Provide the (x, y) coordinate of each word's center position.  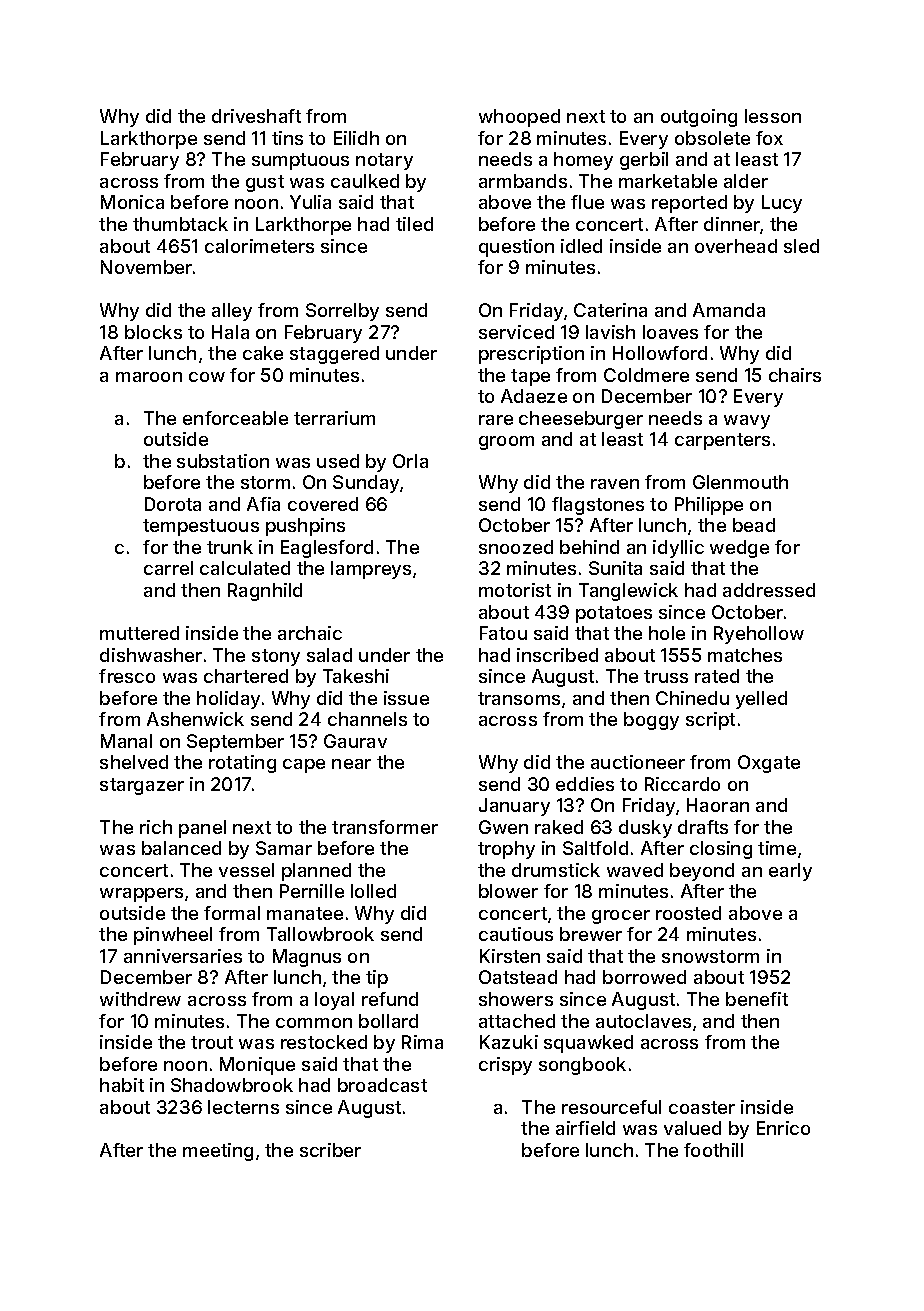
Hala (230, 332)
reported (689, 204)
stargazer (142, 786)
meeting (218, 1152)
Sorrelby (342, 312)
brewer (591, 934)
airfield (585, 1128)
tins (287, 138)
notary (384, 161)
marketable (668, 181)
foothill (713, 1150)
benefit (757, 999)
